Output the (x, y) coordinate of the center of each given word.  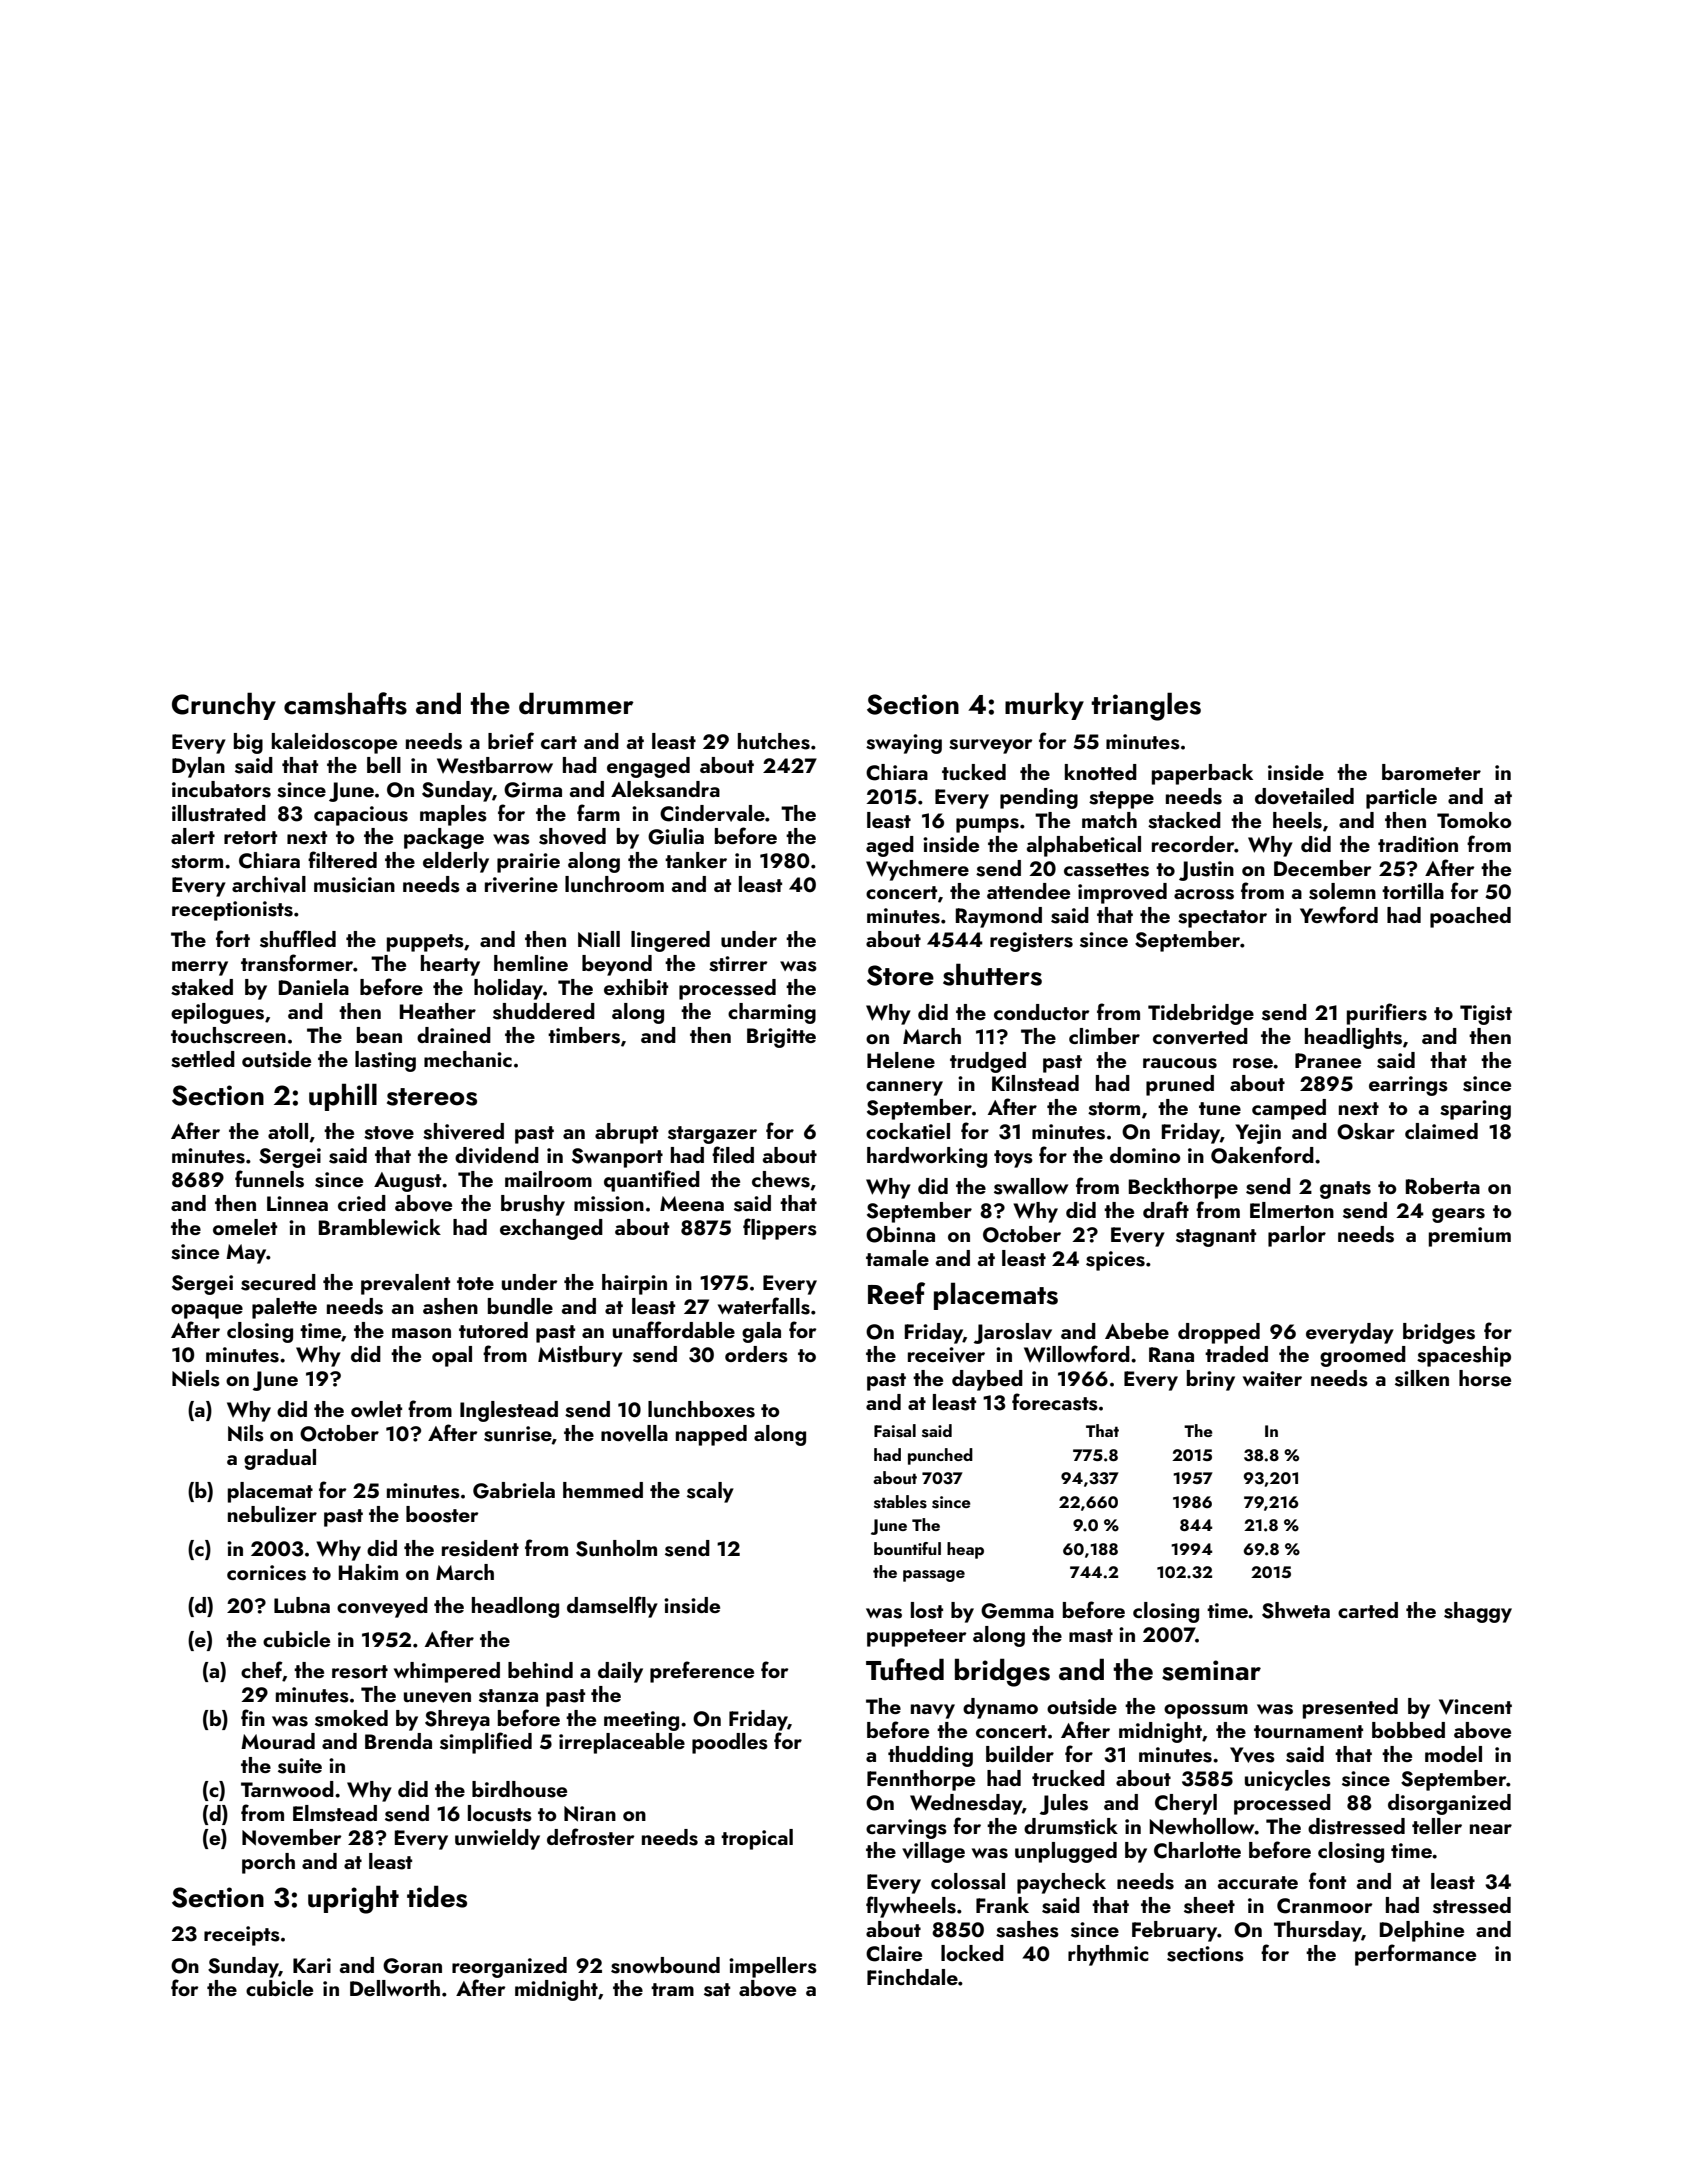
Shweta (1296, 1610)
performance (1415, 1955)
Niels (196, 1378)
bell (384, 765)
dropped (1219, 1333)
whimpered (447, 1672)
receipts (242, 1936)
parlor (1297, 1236)
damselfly (612, 1607)
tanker (696, 860)
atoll (288, 1131)
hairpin (634, 1284)
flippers (780, 1229)
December (1323, 868)
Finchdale (912, 1977)
